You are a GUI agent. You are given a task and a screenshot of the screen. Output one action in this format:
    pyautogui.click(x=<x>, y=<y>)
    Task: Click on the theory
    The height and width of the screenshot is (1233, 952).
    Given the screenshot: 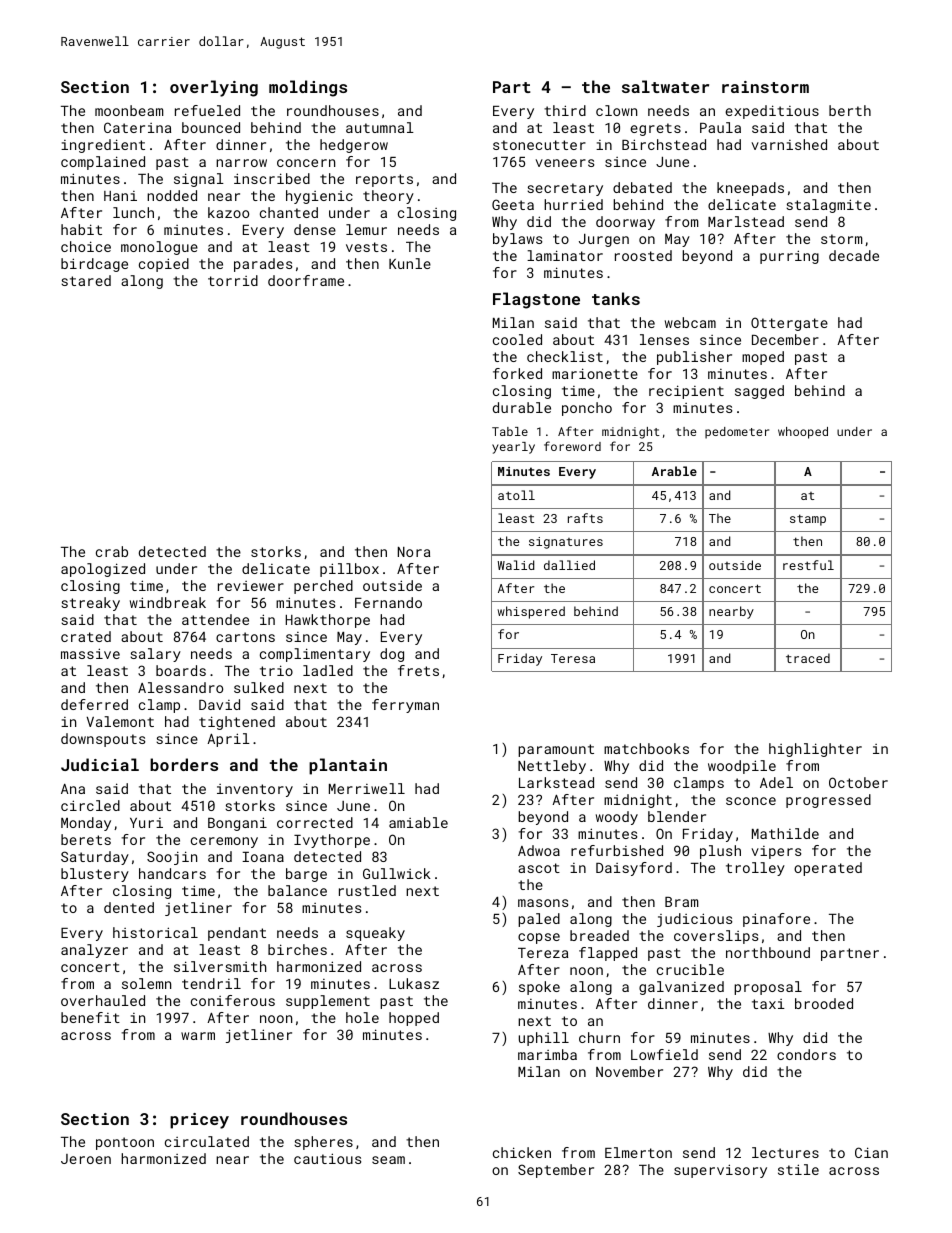 What is the action you would take?
    pyautogui.click(x=388, y=197)
